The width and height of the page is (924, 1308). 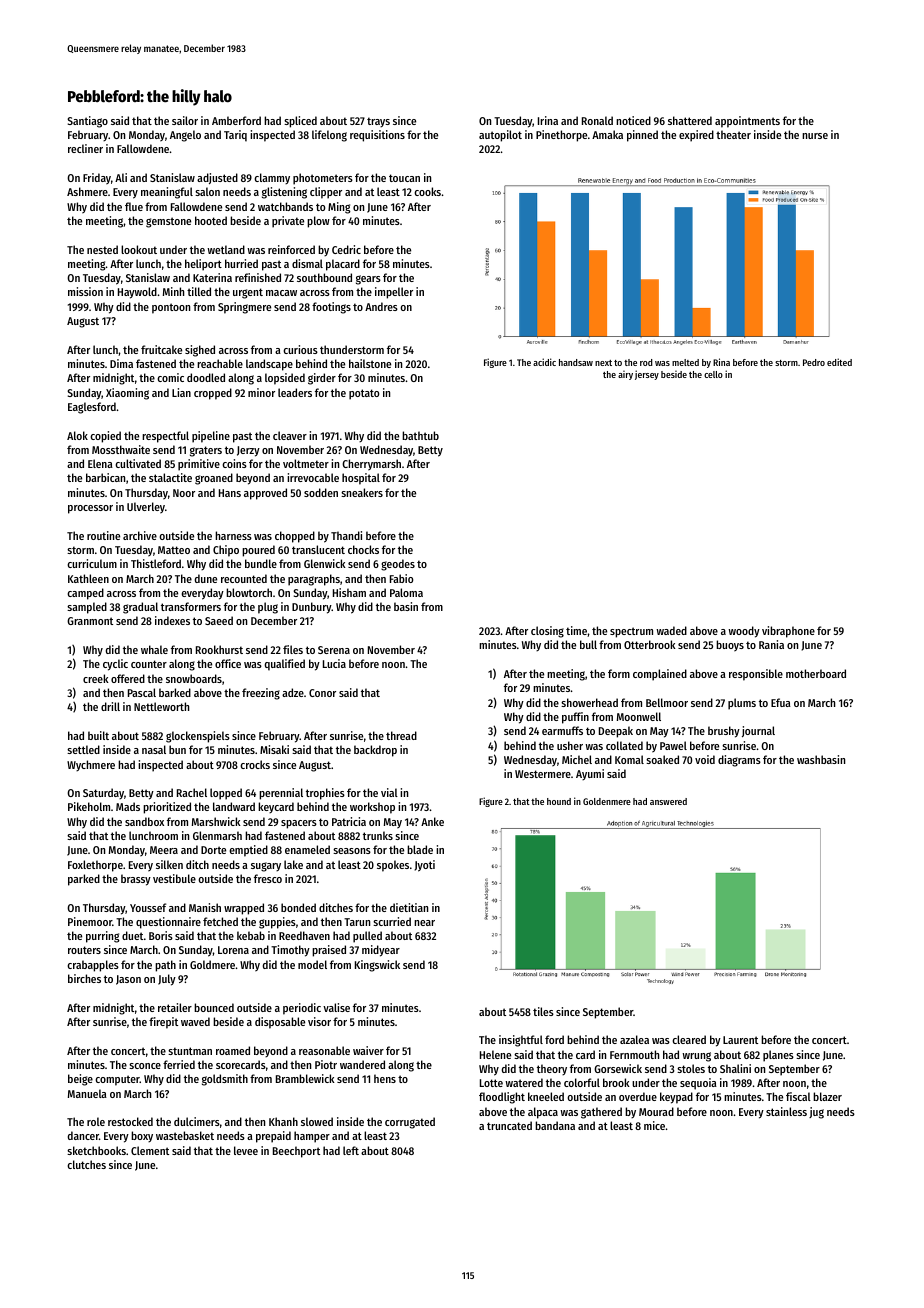 What do you see at coordinates (378, 122) in the page?
I see `trays` at bounding box center [378, 122].
